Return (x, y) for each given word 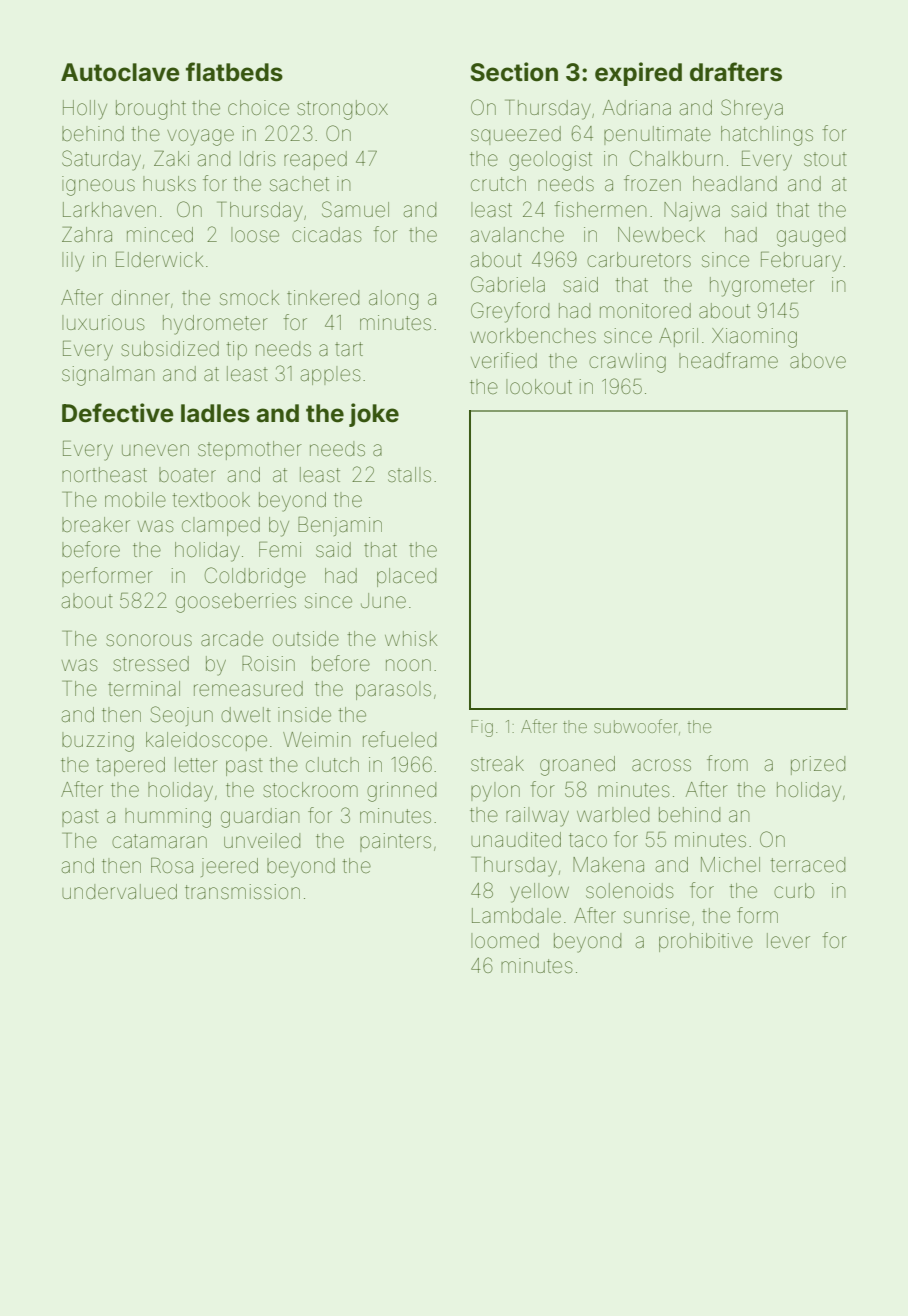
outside (306, 638)
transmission (242, 892)
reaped (315, 160)
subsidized (170, 348)
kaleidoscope (206, 741)
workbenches (533, 336)
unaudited (516, 839)
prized (818, 765)
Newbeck (661, 234)
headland (735, 184)
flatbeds (234, 72)
